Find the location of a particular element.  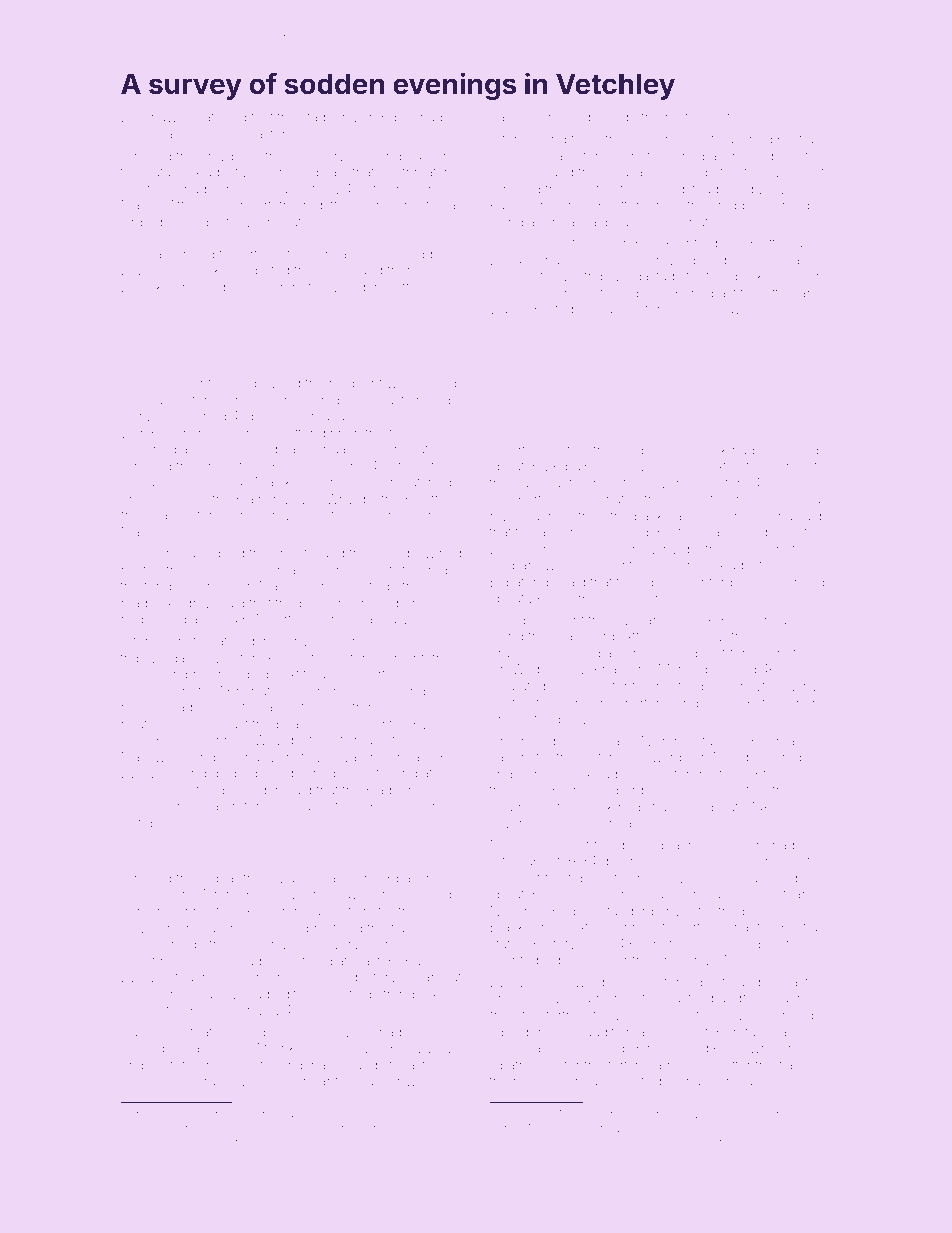

universe is located at coordinates (726, 516).
